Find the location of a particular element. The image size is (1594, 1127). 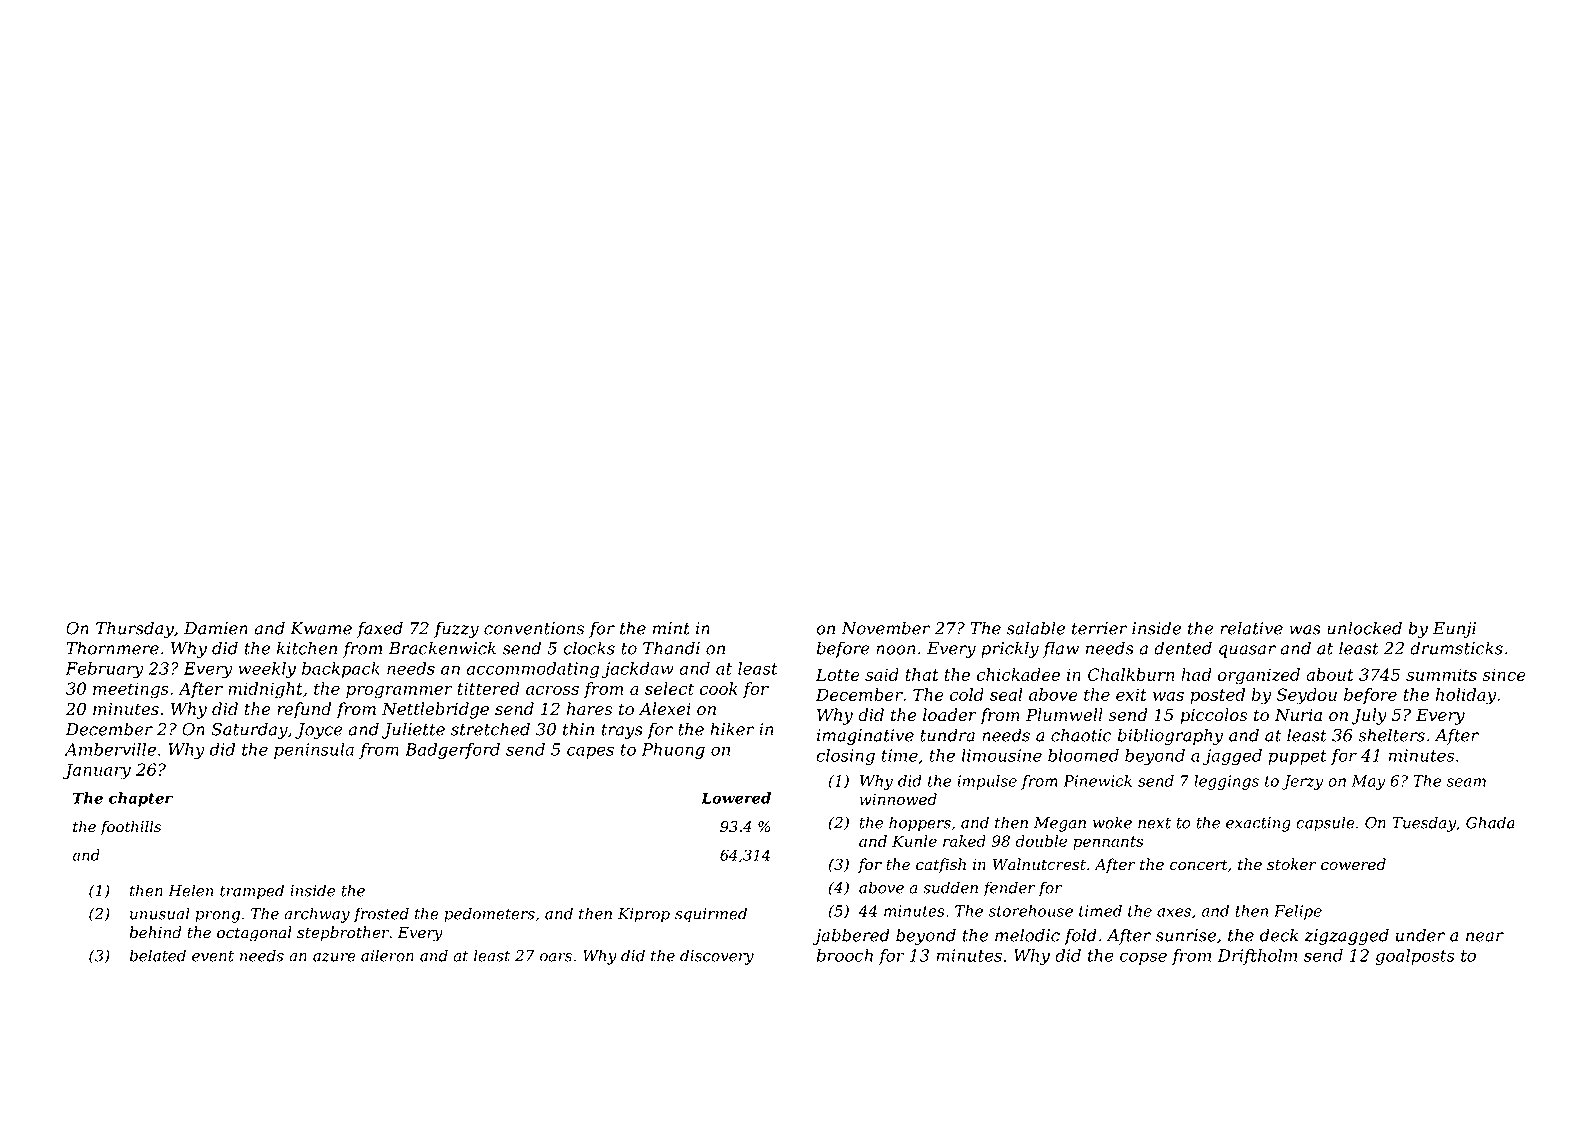

copse is located at coordinates (1143, 958).
